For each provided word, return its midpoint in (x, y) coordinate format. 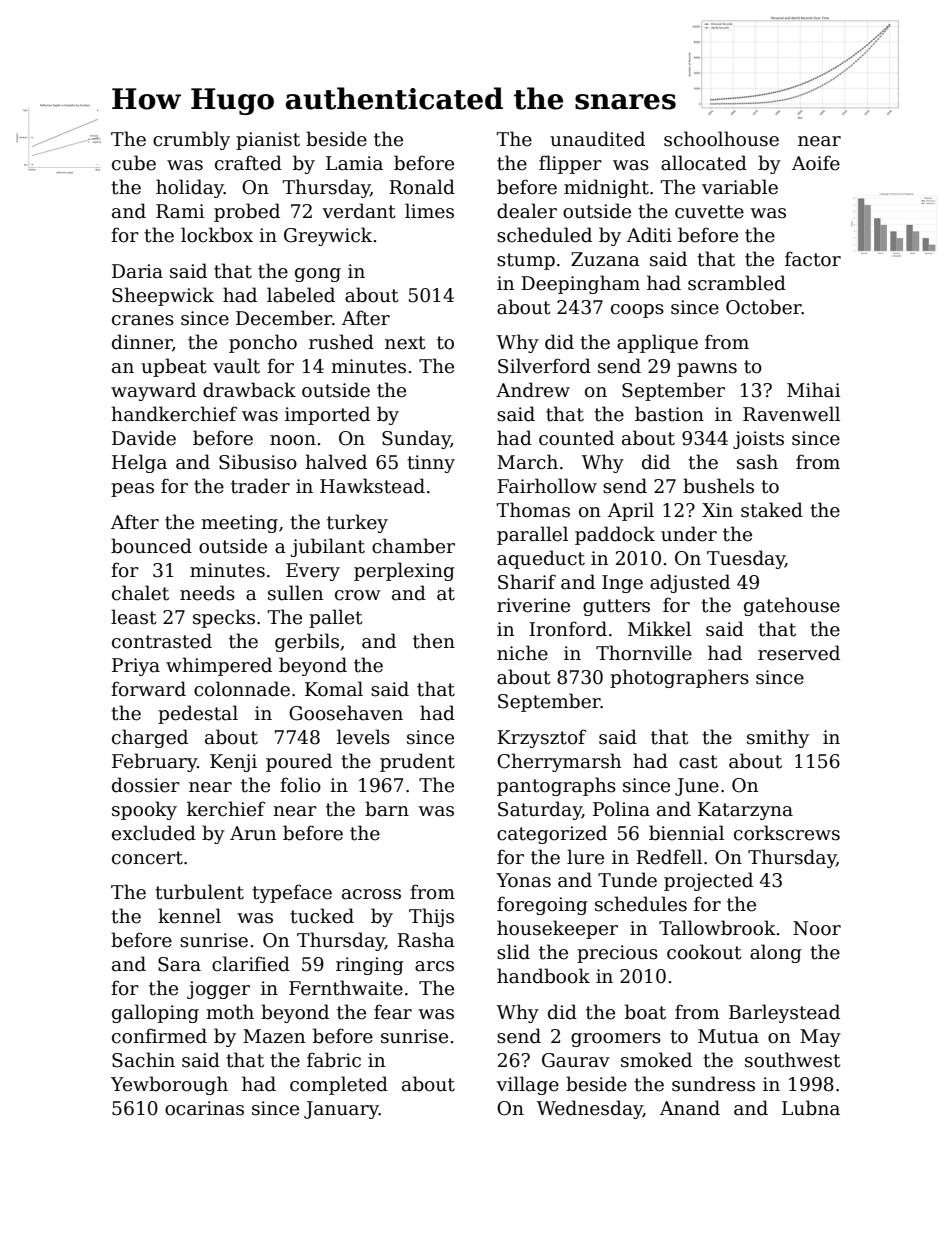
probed (247, 212)
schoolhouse (721, 139)
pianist (268, 141)
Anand (690, 1108)
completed (339, 1085)
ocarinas (204, 1108)
